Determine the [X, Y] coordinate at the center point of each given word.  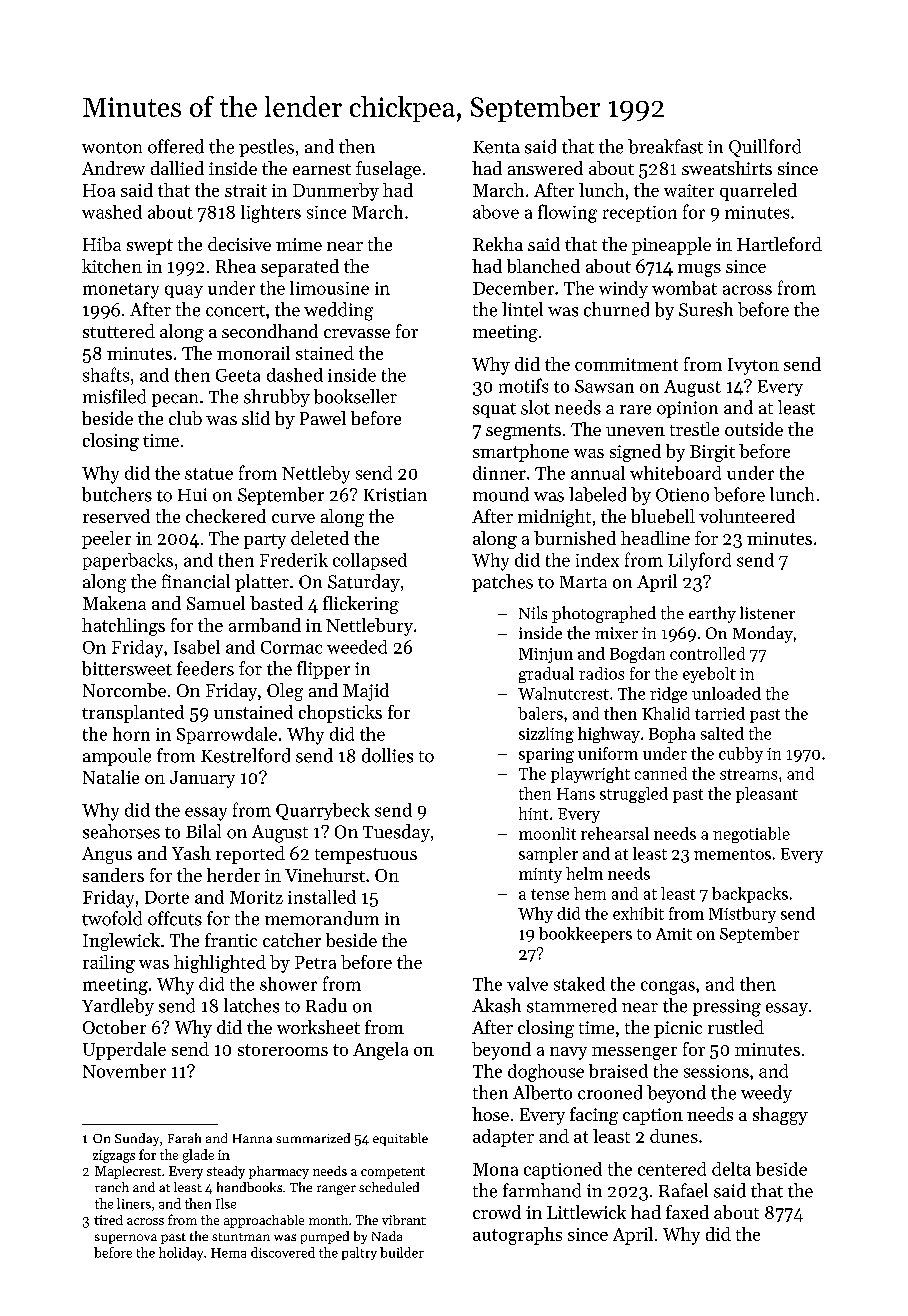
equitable [400, 1139]
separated [300, 268]
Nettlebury [369, 627]
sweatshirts [727, 168]
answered [545, 168]
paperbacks [128, 561]
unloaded [726, 693]
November [124, 1071]
